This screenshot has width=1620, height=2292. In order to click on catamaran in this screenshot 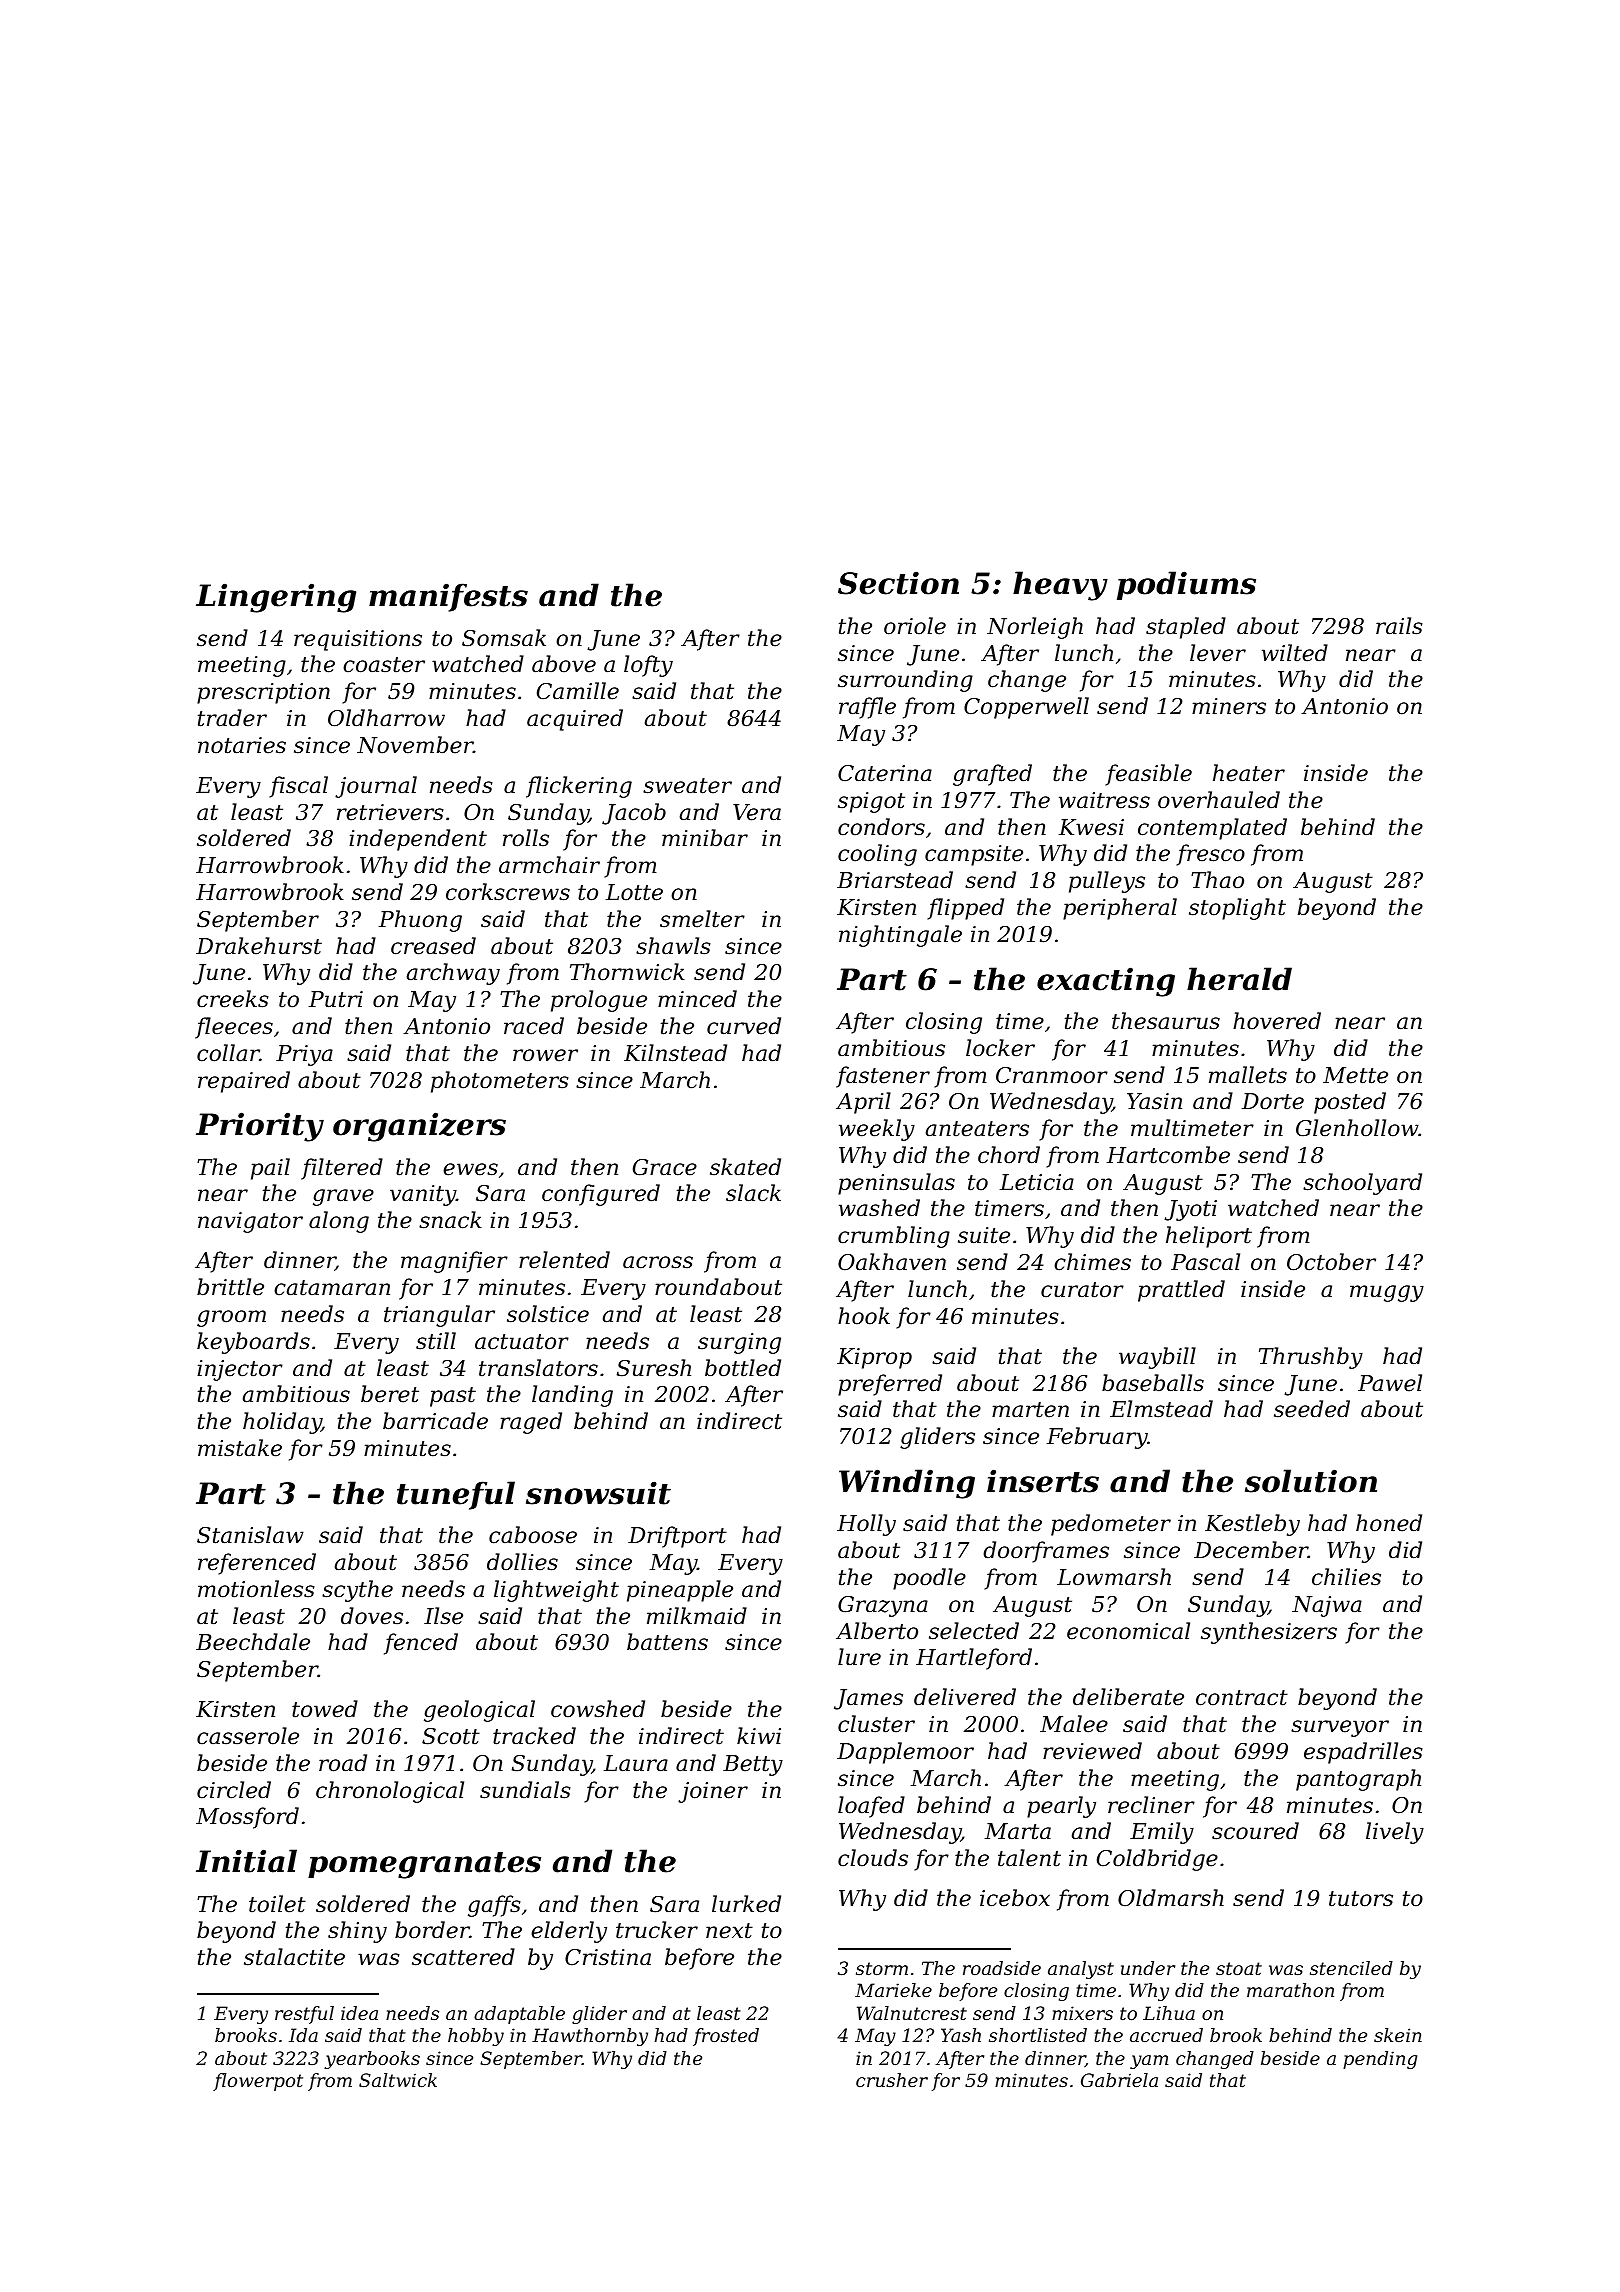, I will do `click(332, 1288)`.
